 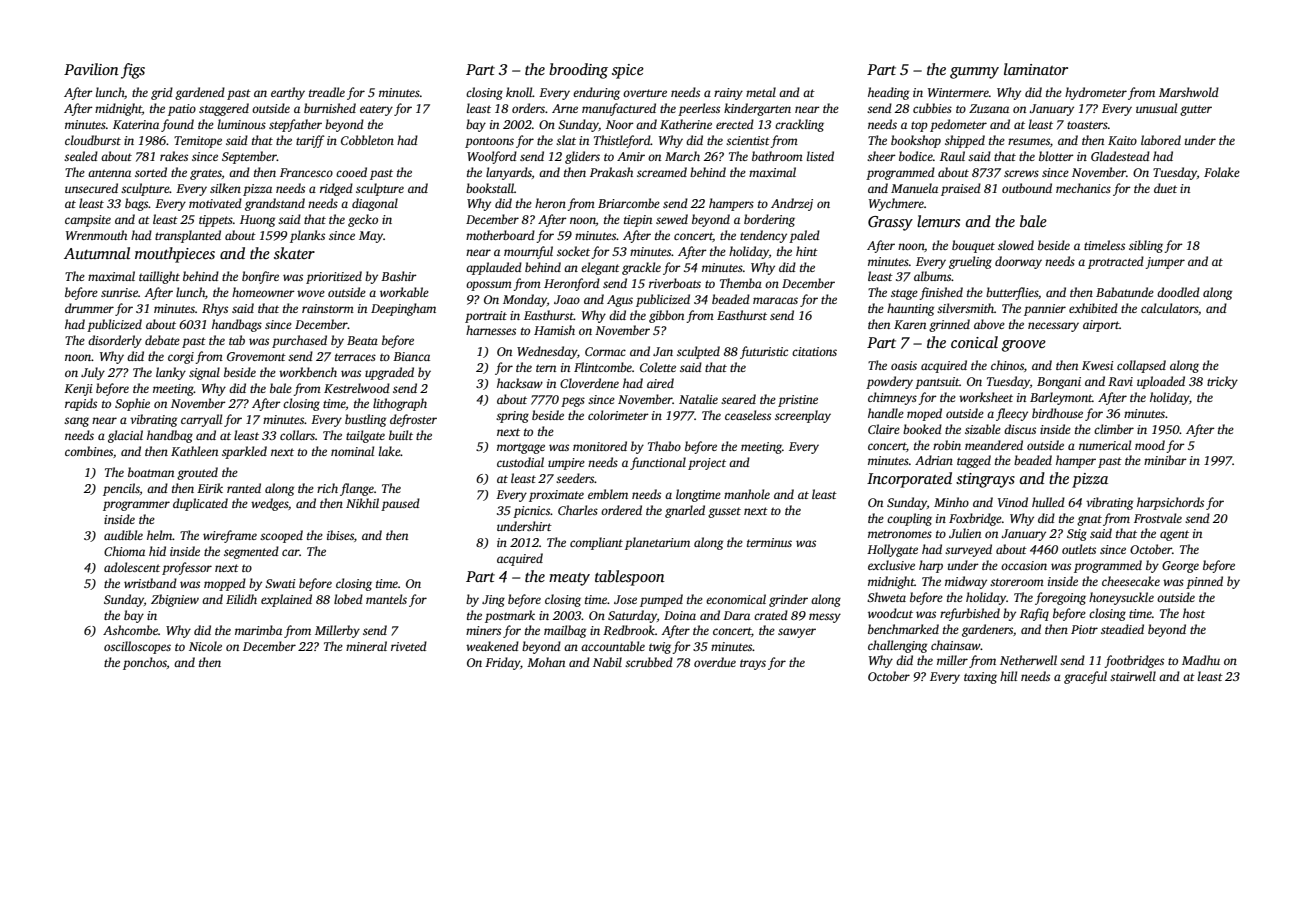 What do you see at coordinates (89, 308) in the document?
I see `drummer` at bounding box center [89, 308].
